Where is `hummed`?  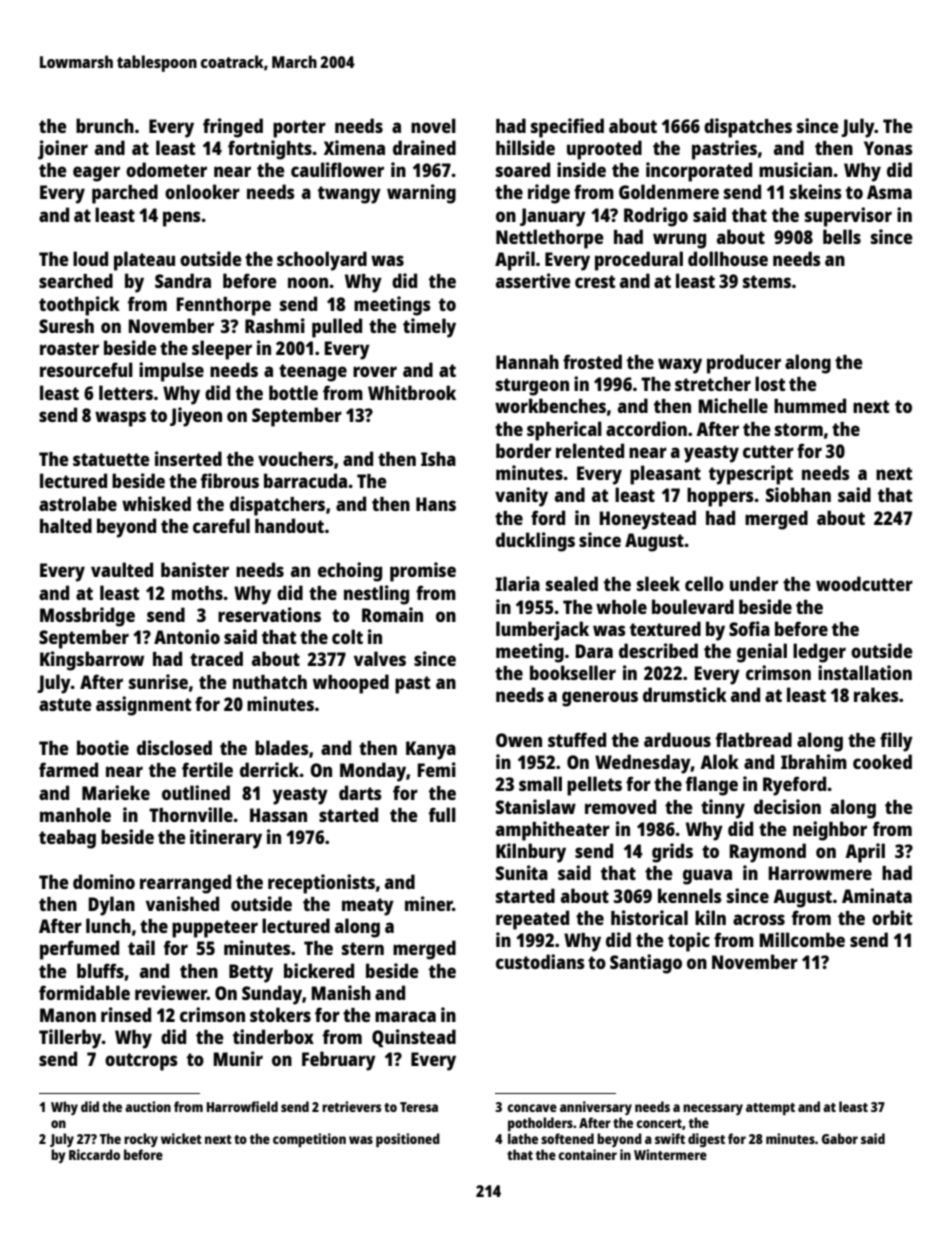 hummed is located at coordinates (810, 405).
